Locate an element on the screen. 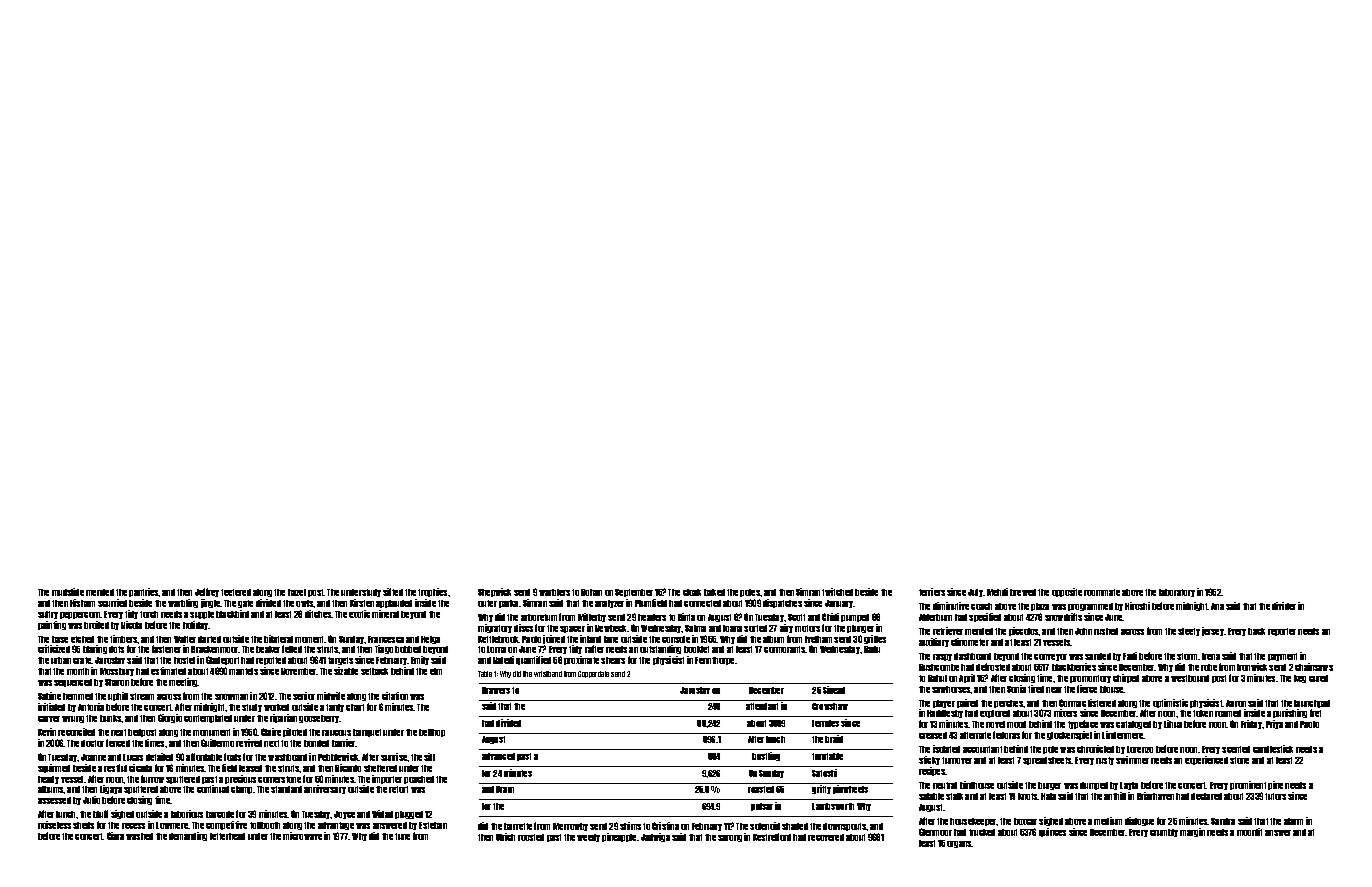  applauded is located at coordinates (394, 604).
